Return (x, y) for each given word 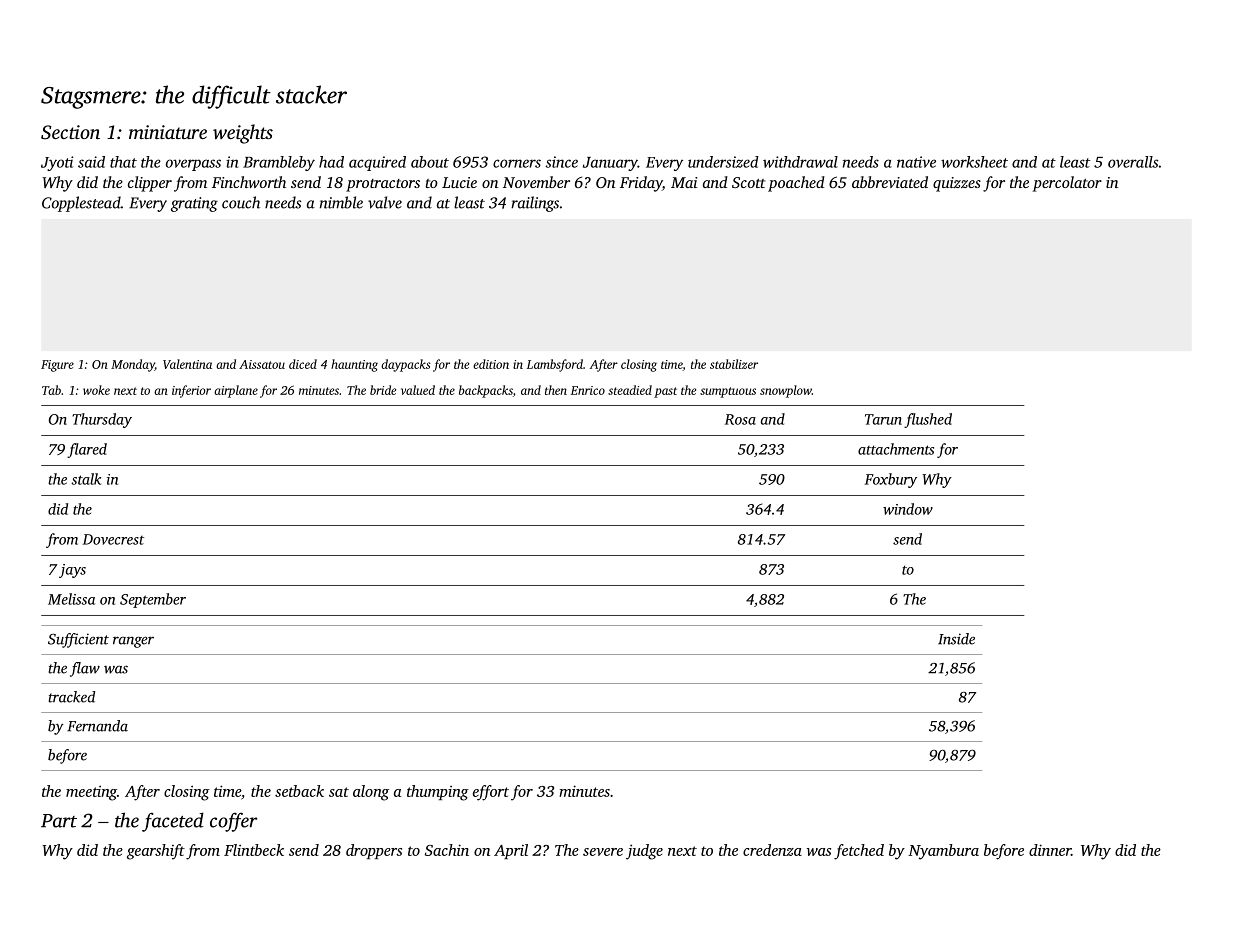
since (561, 162)
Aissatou (262, 364)
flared (87, 450)
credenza (772, 850)
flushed (928, 420)
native (916, 162)
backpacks (486, 391)
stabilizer (734, 364)
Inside (956, 639)
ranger (133, 642)
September (153, 600)
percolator (1067, 184)
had (331, 162)
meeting (91, 793)
